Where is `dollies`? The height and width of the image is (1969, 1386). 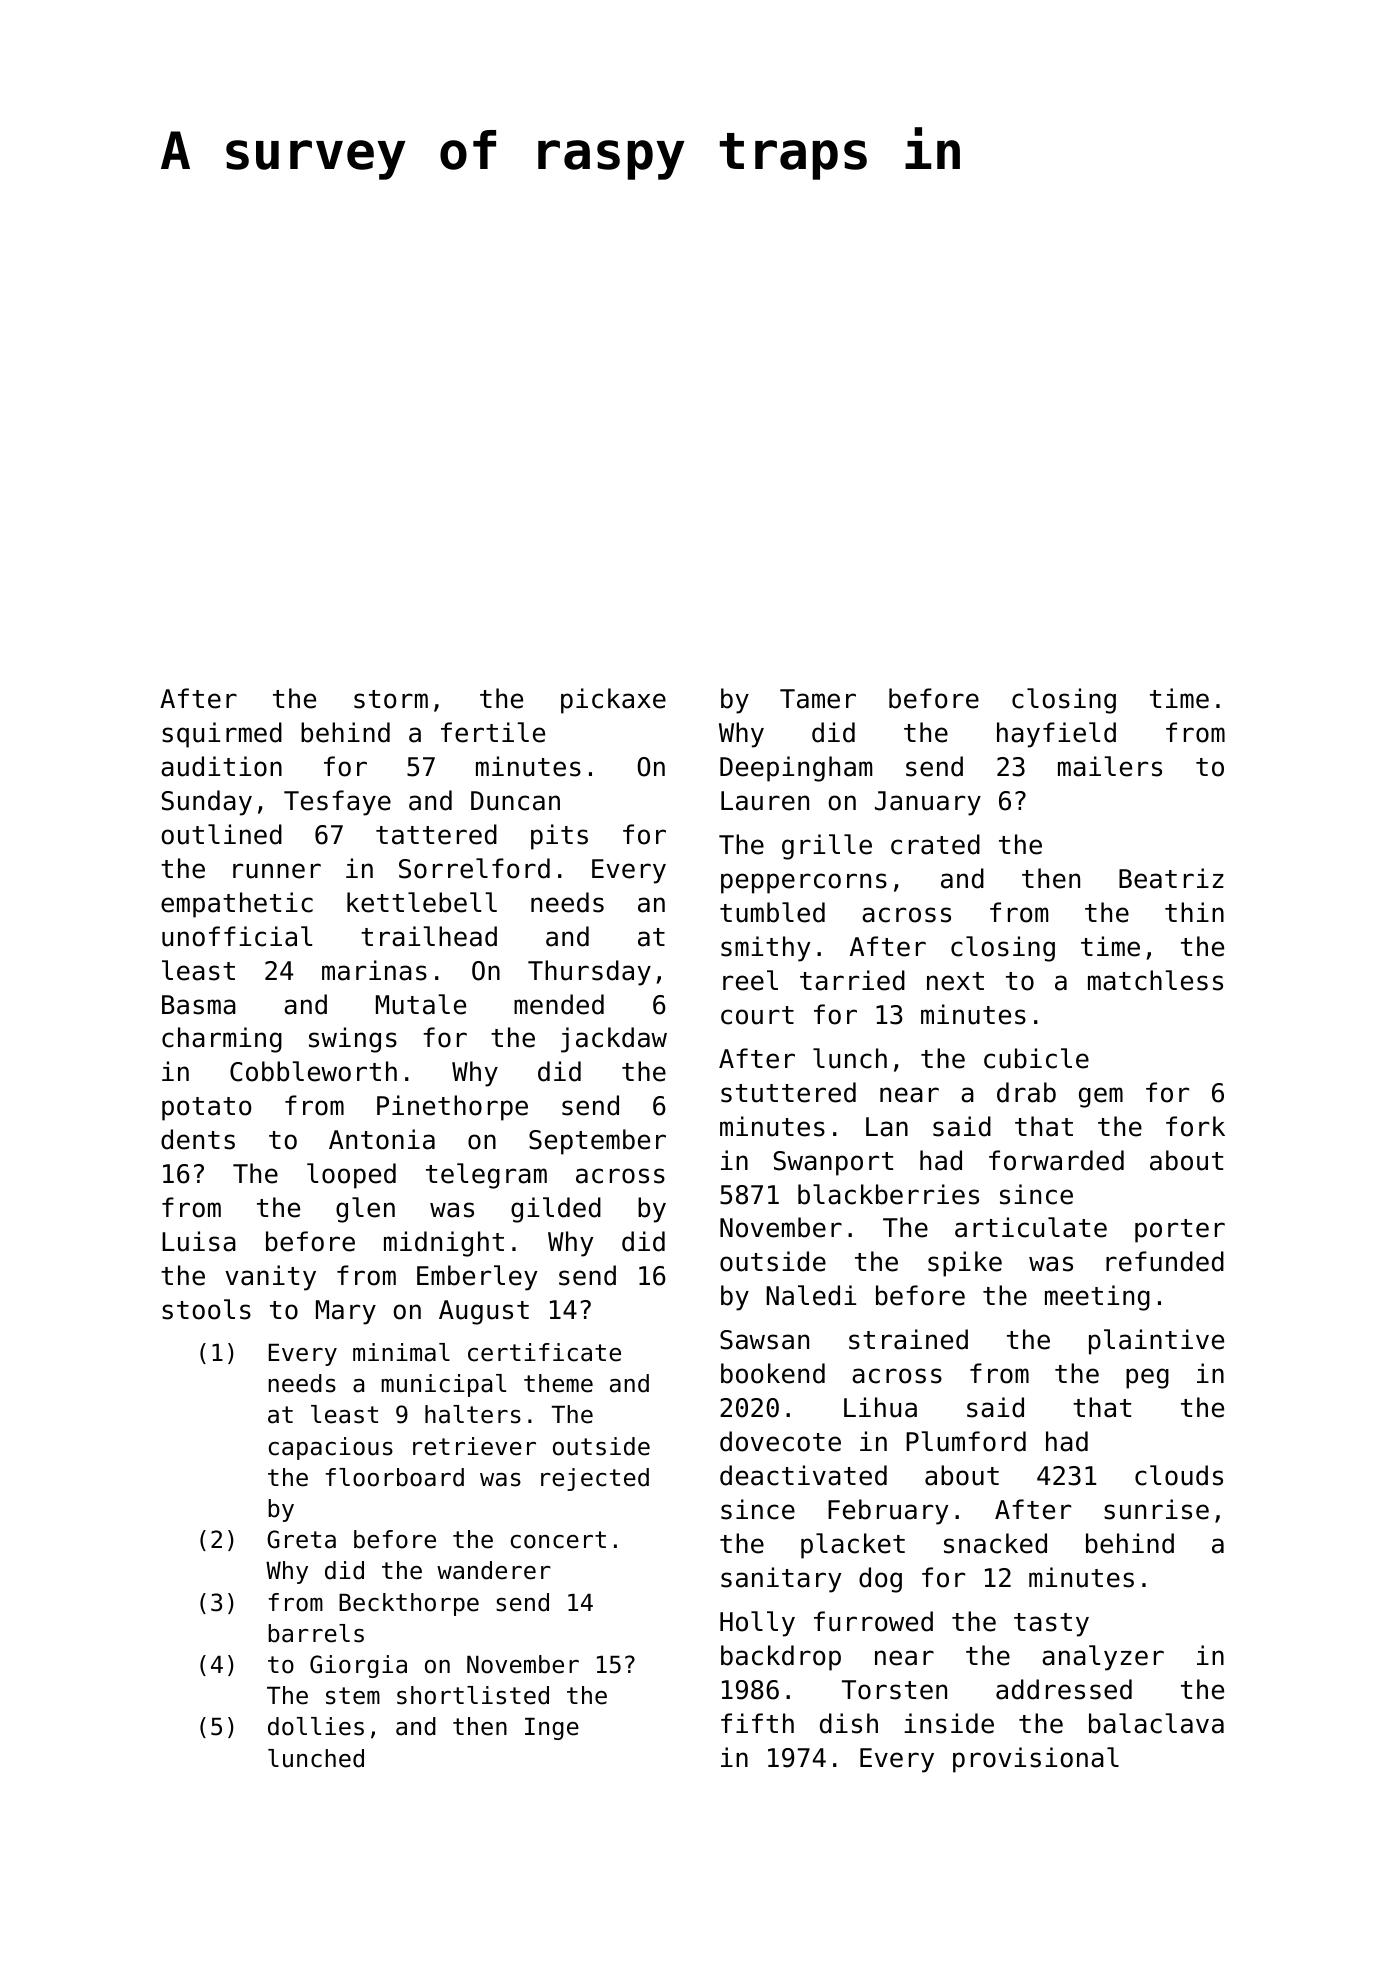
dollies is located at coordinates (316, 1726).
